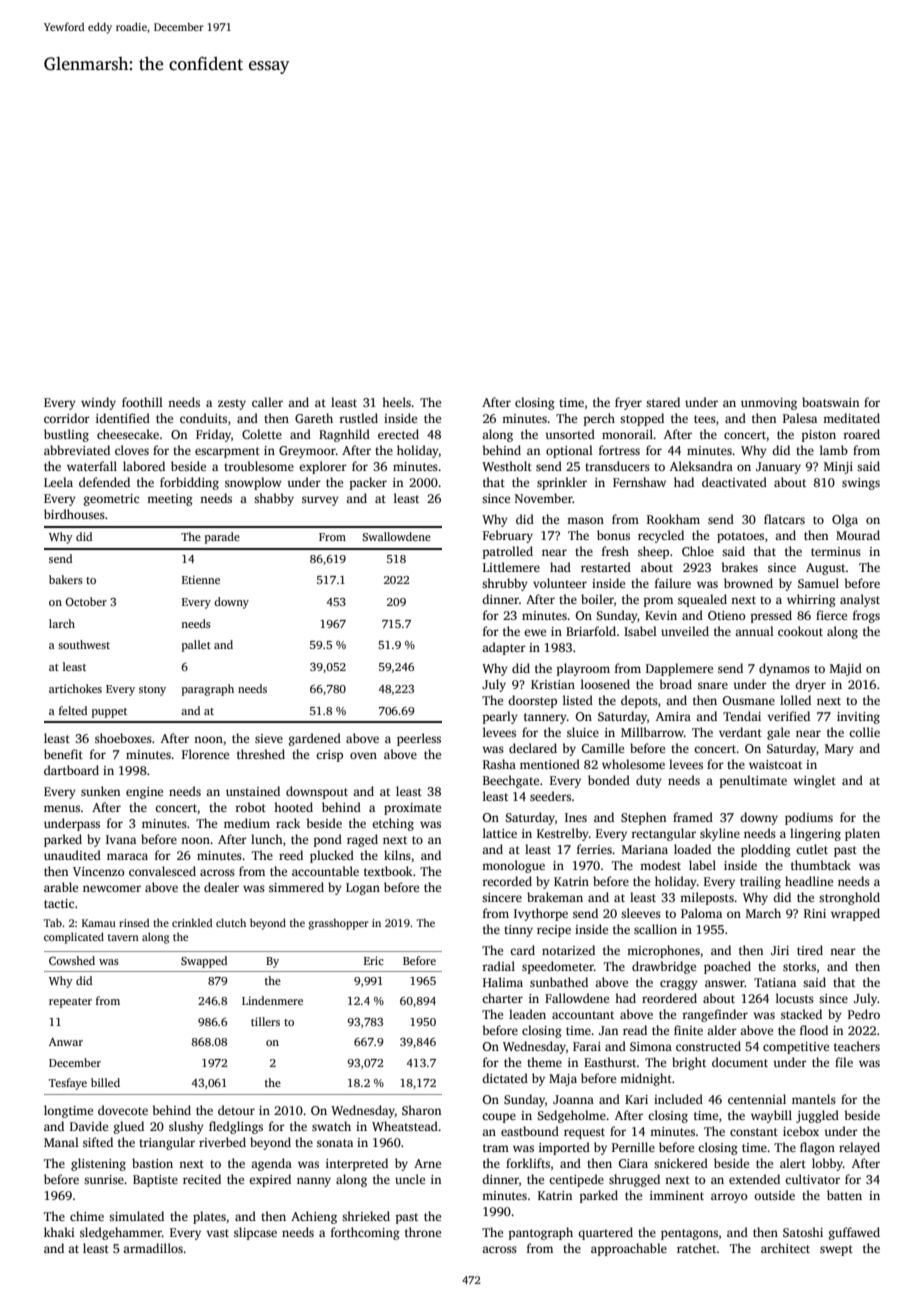 Image resolution: width=924 pixels, height=1308 pixels. I want to click on March, so click(763, 913).
